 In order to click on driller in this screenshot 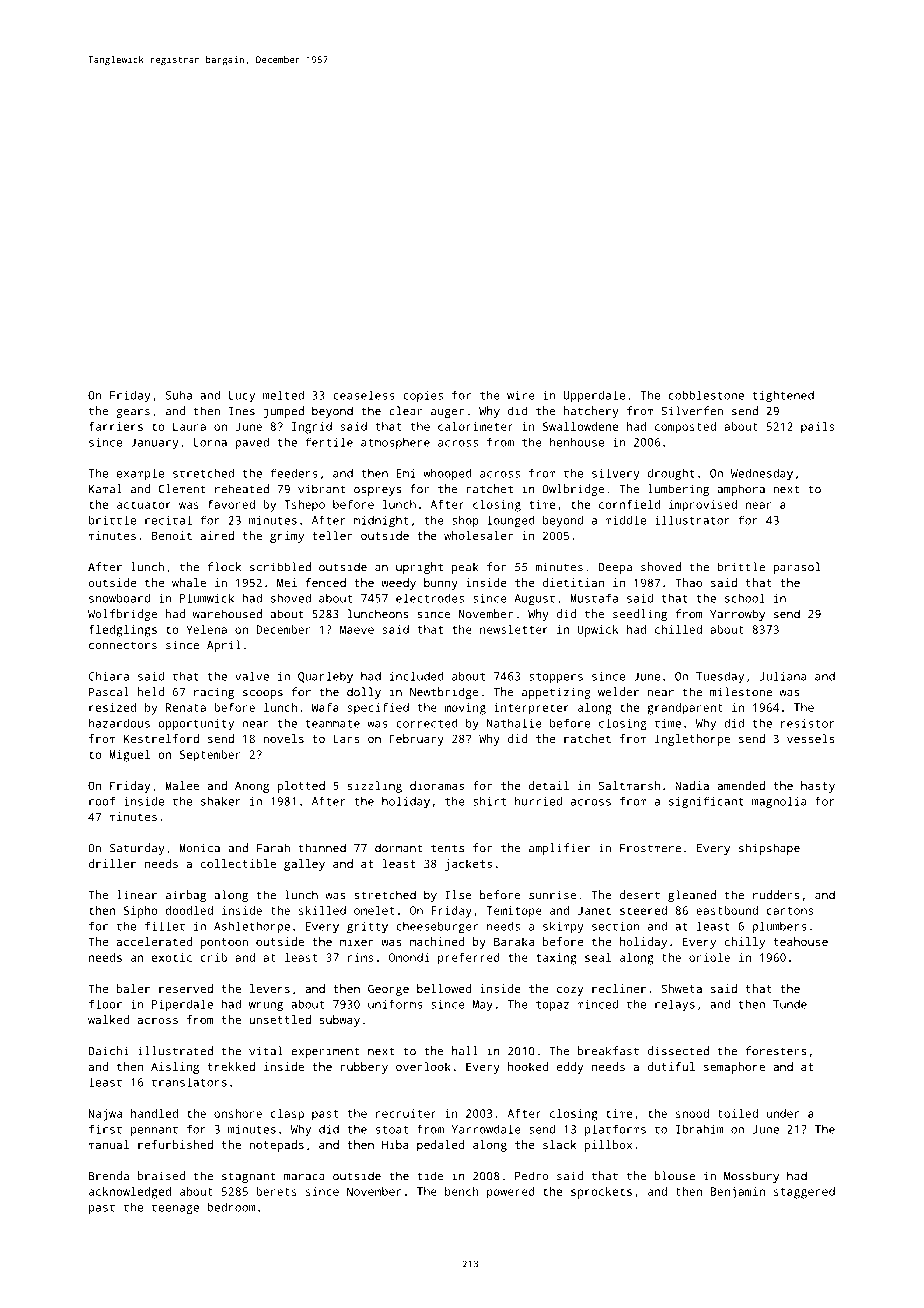, I will do `click(112, 863)`.
